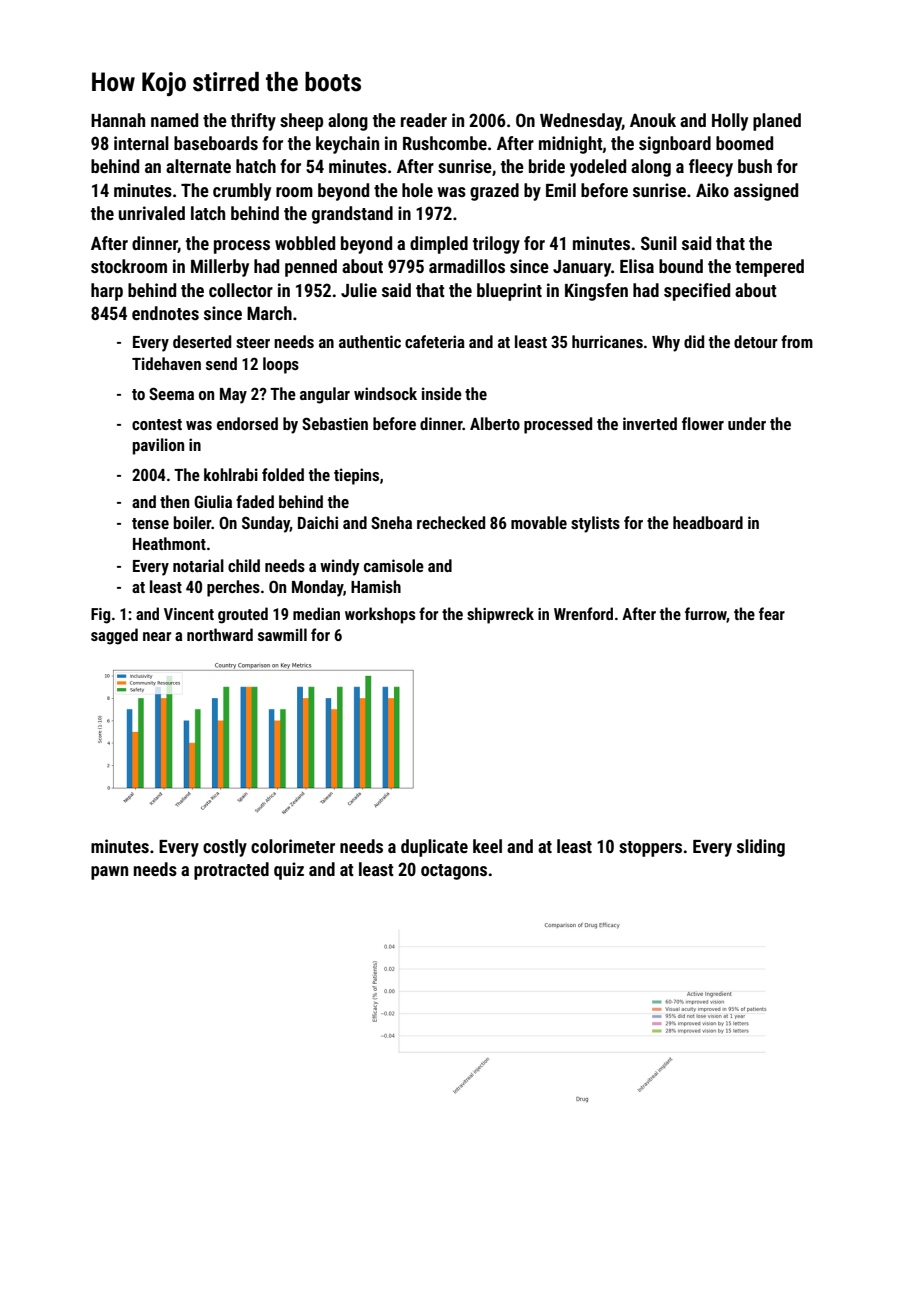 Image resolution: width=908 pixels, height=1316 pixels. I want to click on Millerby, so click(220, 268).
